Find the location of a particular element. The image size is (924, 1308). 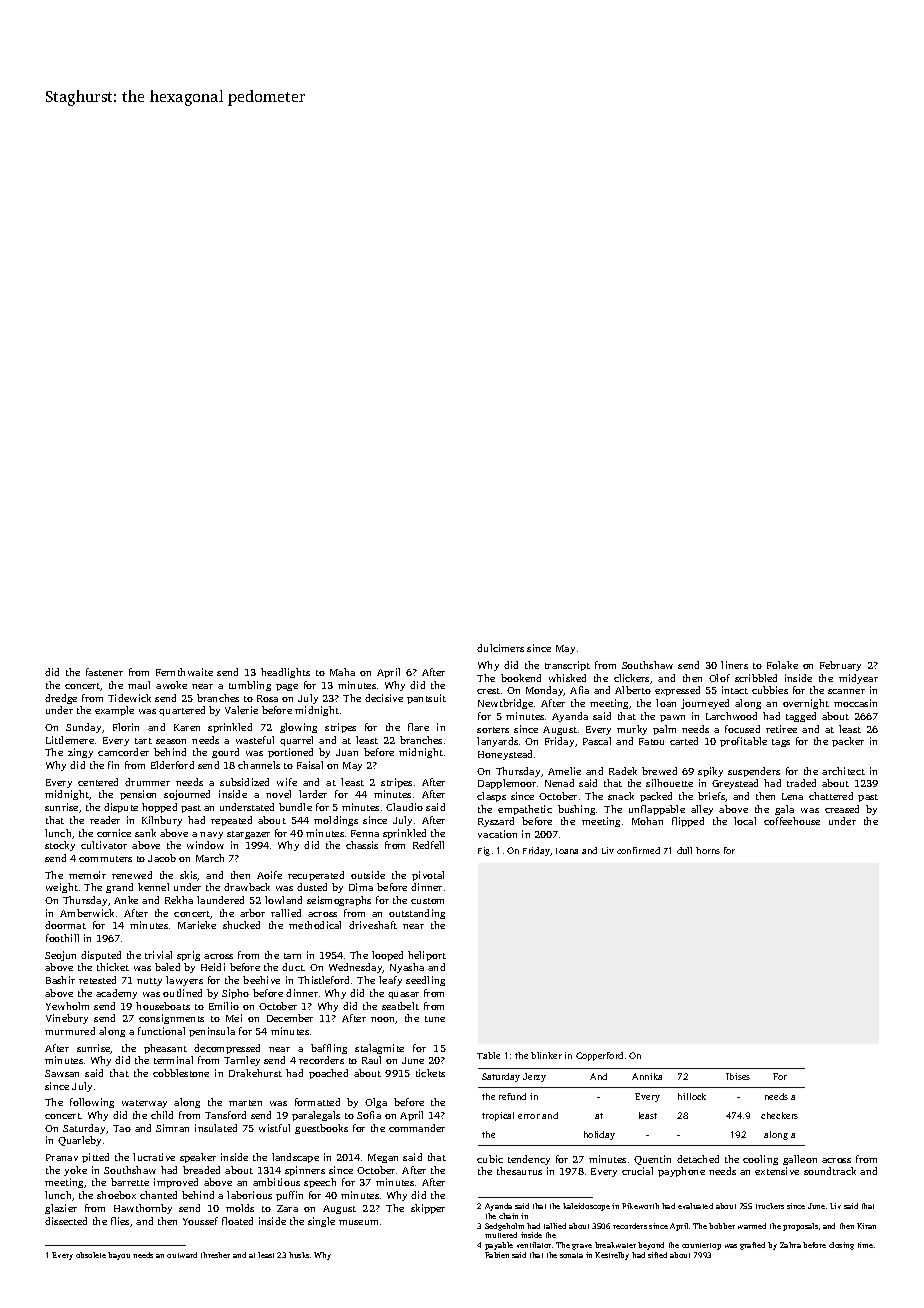

fastener is located at coordinates (104, 672).
